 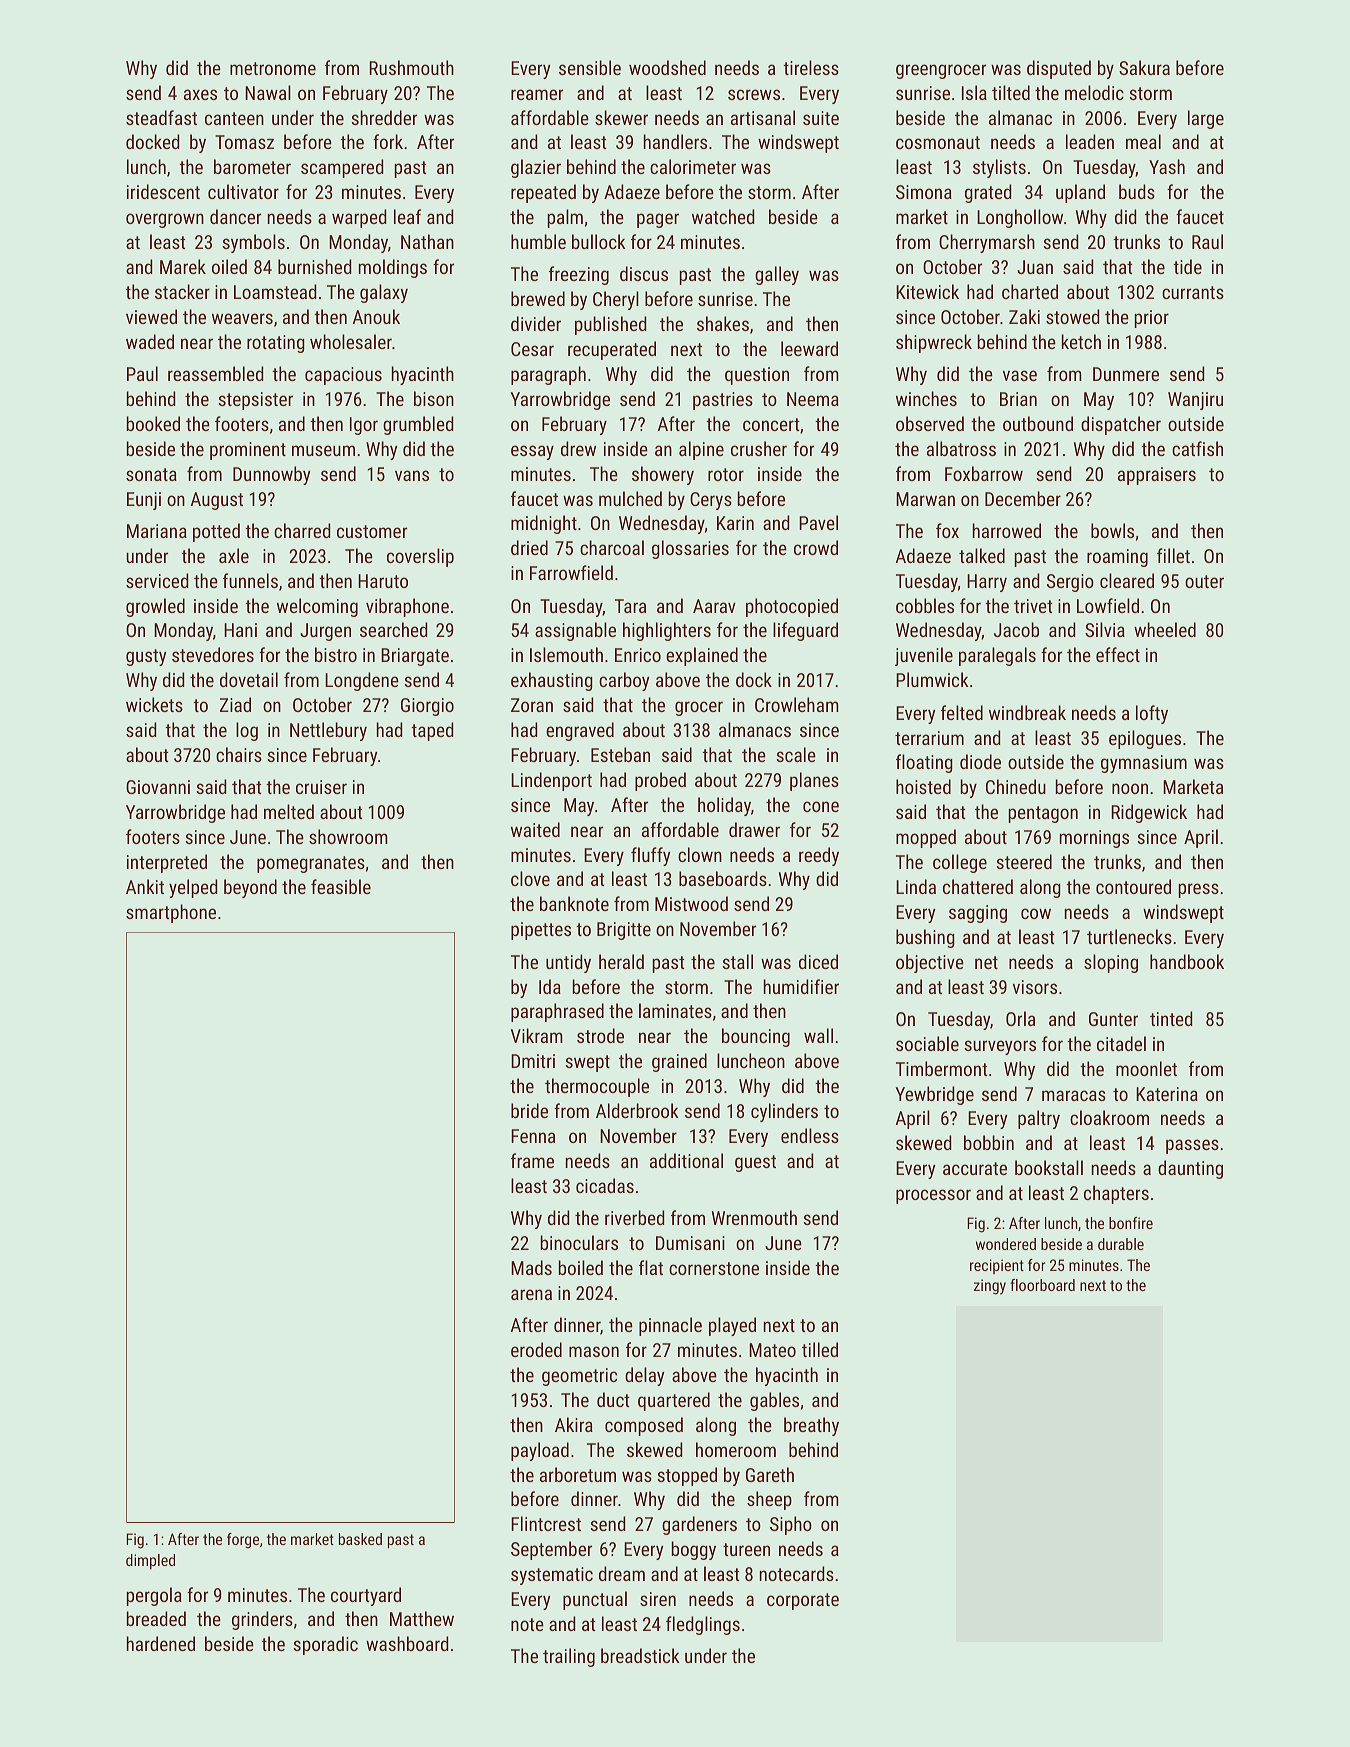 I want to click on washboard, so click(x=407, y=1643).
